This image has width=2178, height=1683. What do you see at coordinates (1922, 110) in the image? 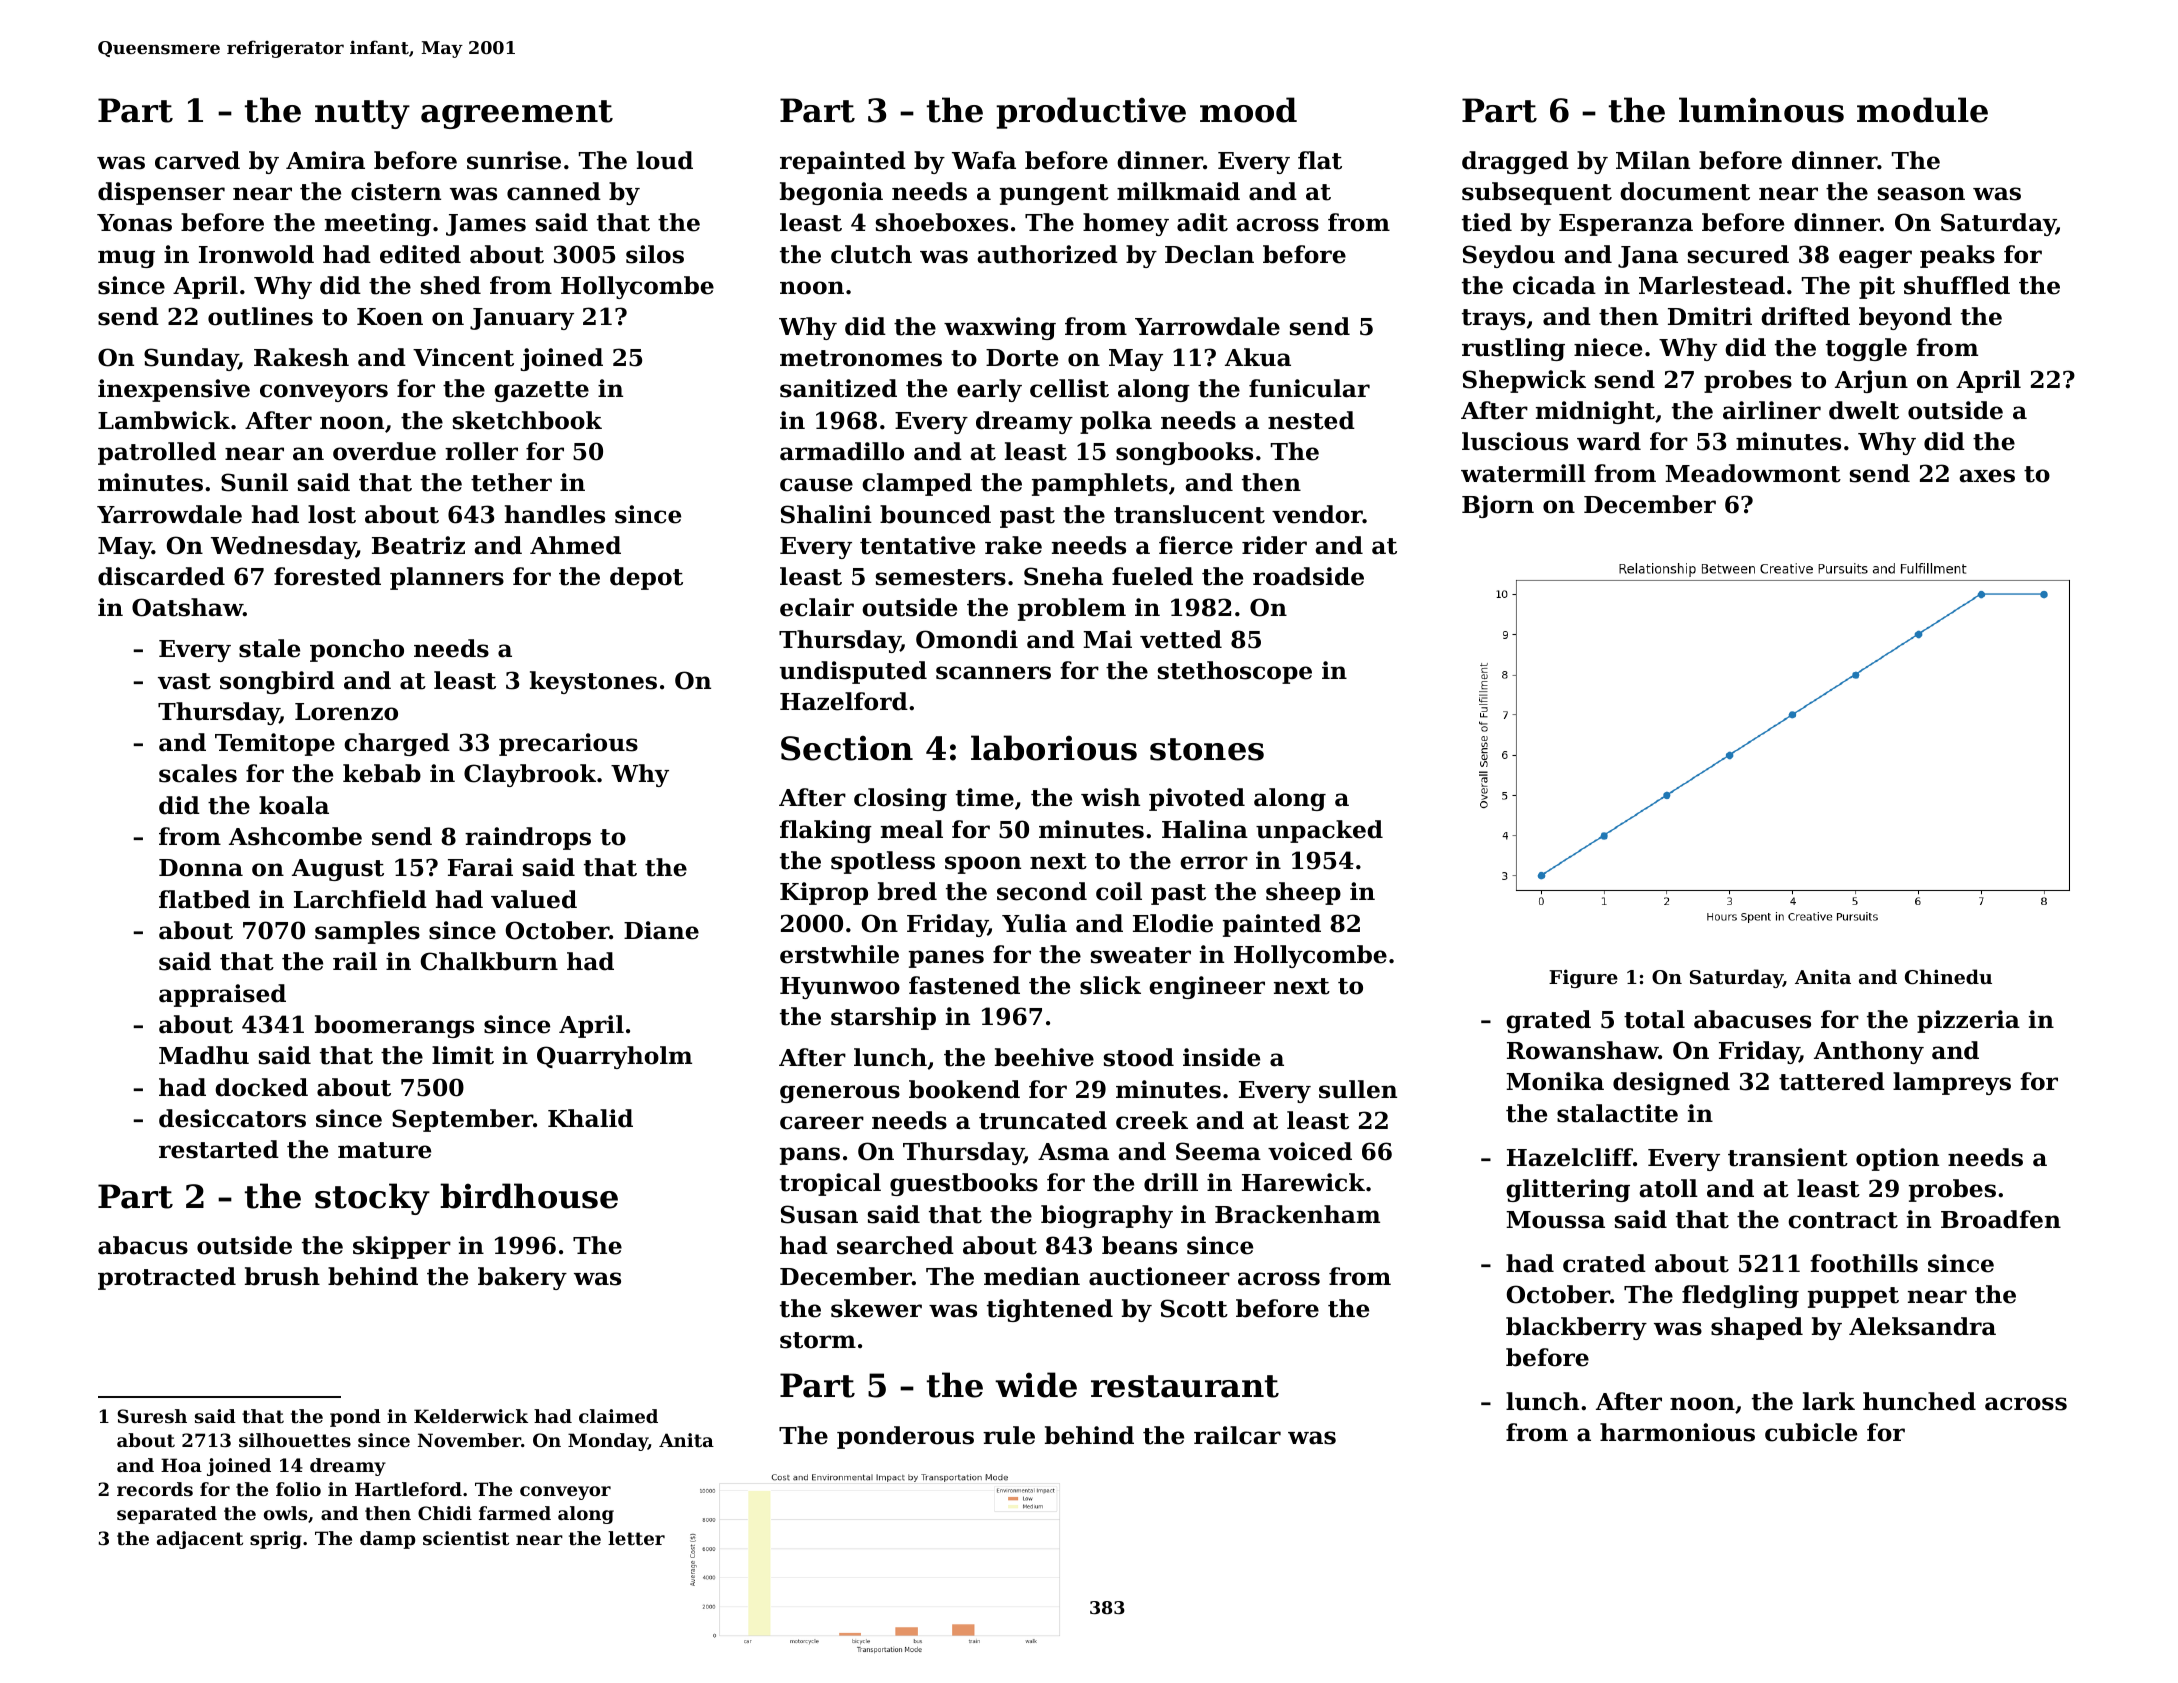
I see `module` at bounding box center [1922, 110].
